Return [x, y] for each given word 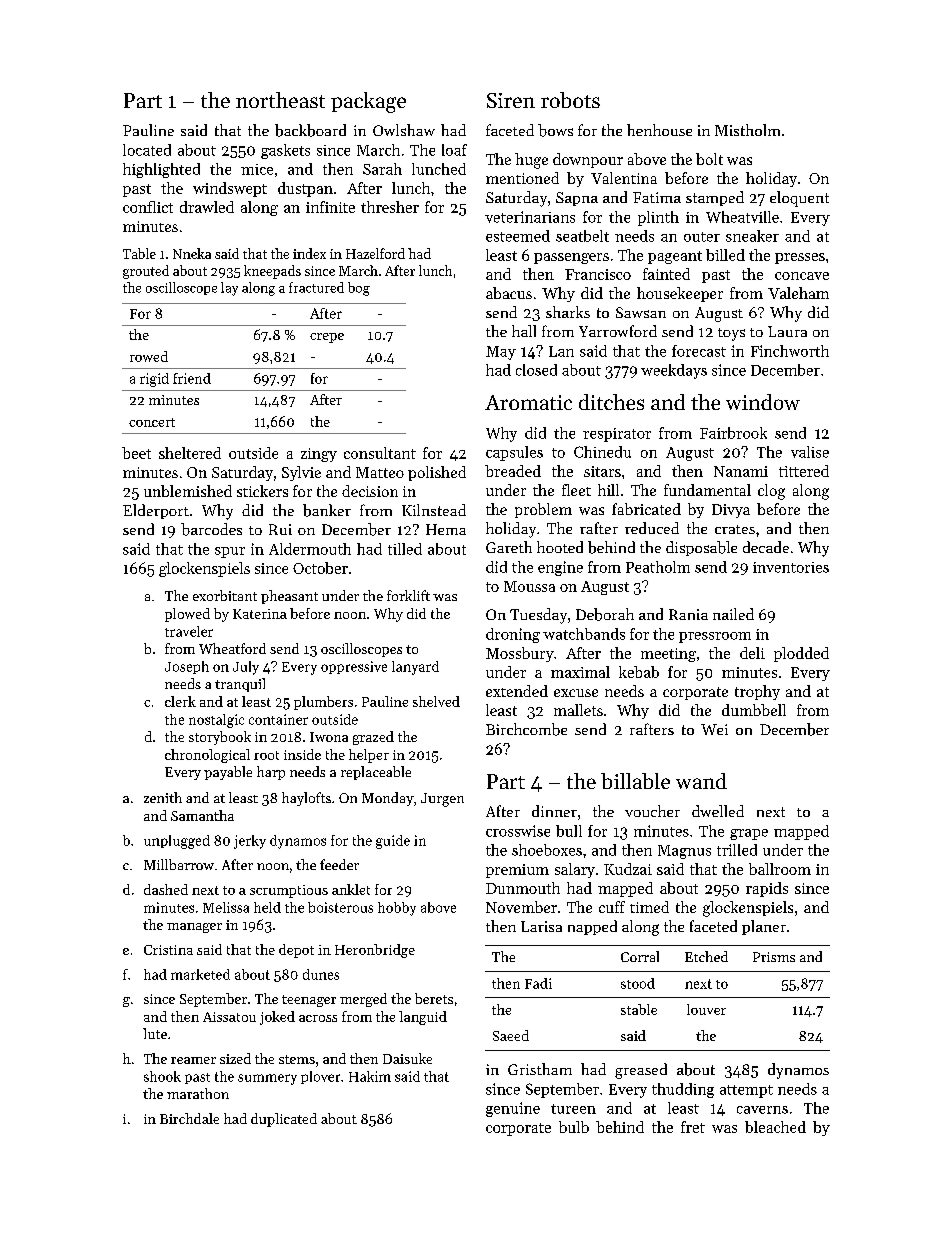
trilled [737, 850]
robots [570, 100]
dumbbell [754, 710]
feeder [339, 864]
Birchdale [189, 1118]
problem [543, 510]
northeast [280, 100]
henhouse [659, 130]
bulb [574, 1127]
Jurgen [442, 800]
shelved [436, 701]
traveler [189, 631]
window [763, 402]
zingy [319, 455]
